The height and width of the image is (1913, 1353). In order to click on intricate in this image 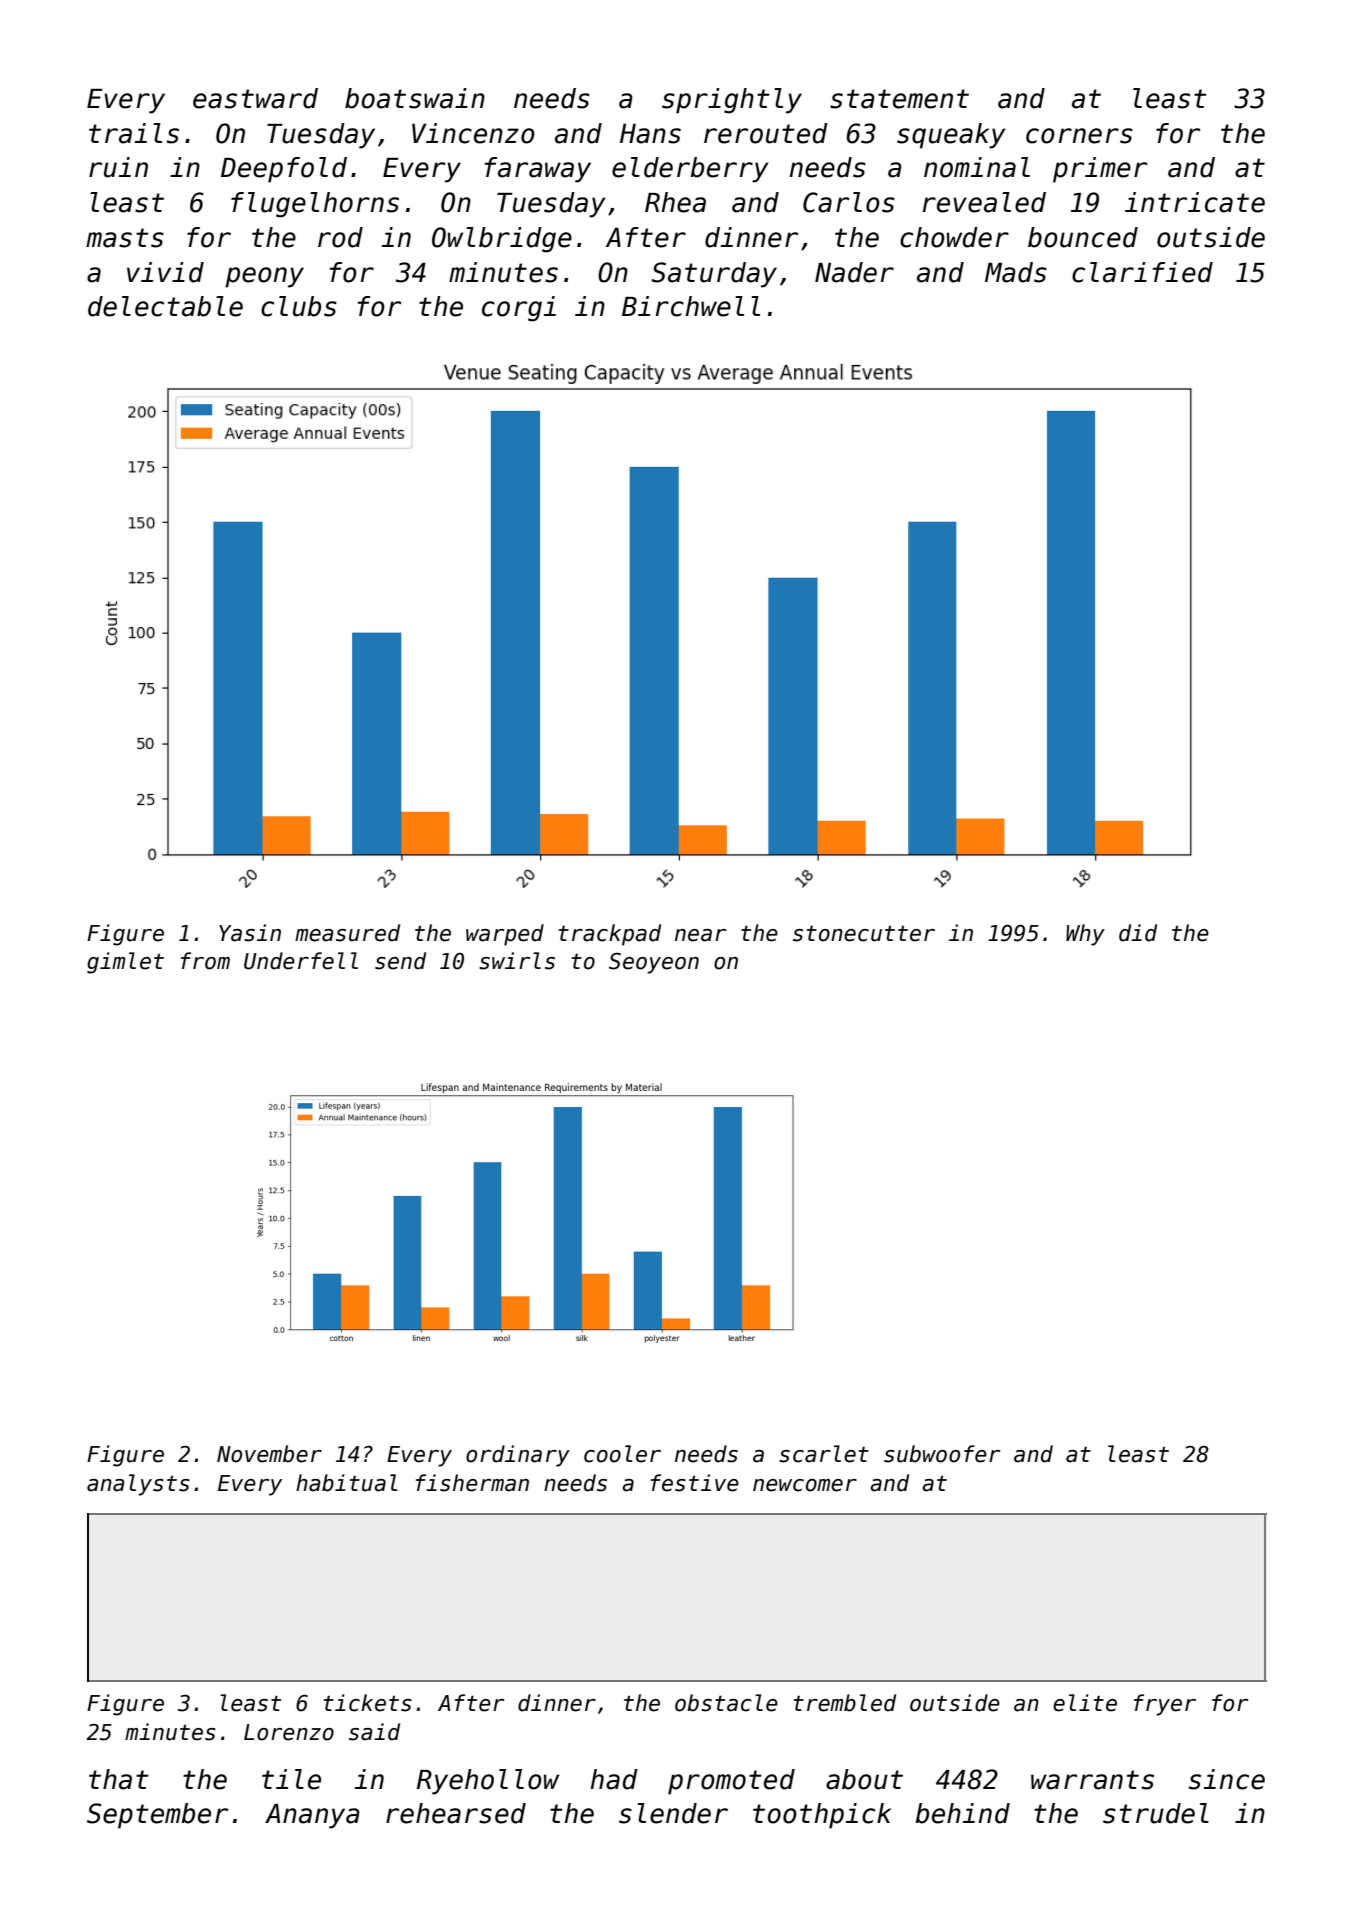, I will do `click(1195, 202)`.
